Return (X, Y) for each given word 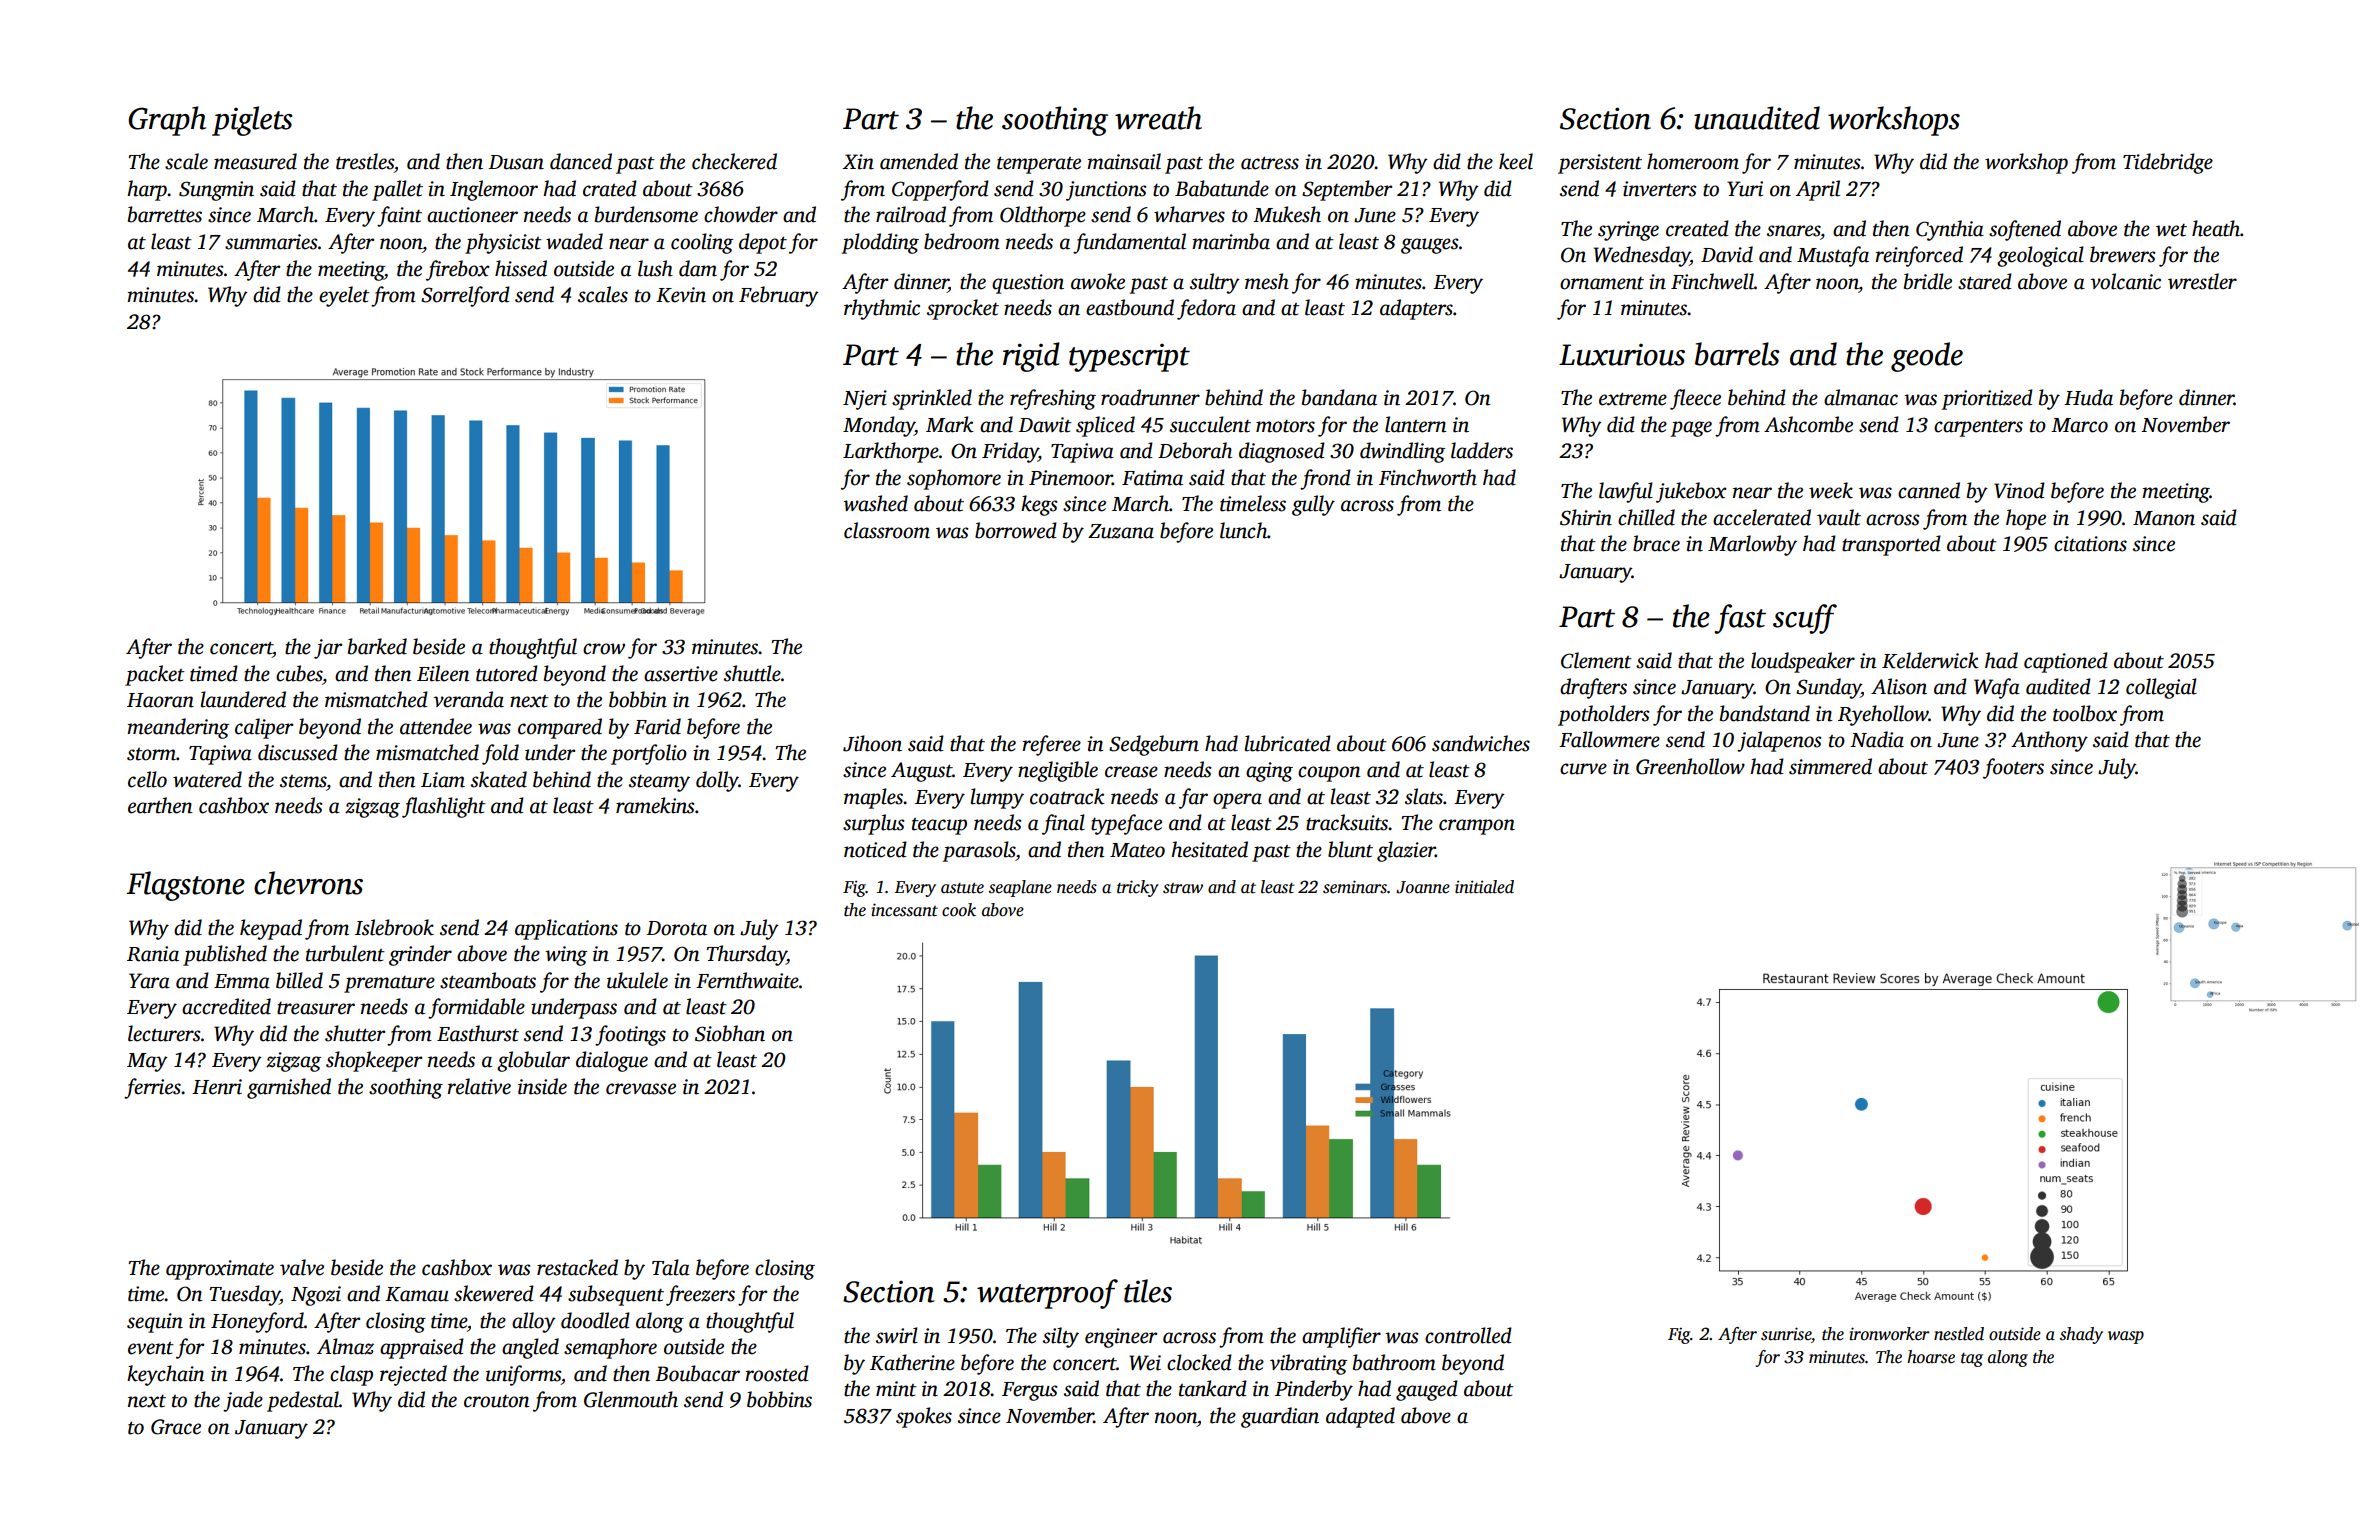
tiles (1148, 1291)
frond (1325, 479)
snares (1793, 231)
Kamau (417, 1294)
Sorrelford (465, 296)
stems (303, 781)
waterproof (1047, 1294)
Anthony (2049, 741)
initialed (1484, 887)
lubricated (1287, 743)
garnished (289, 1088)
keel (1516, 161)
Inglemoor (494, 190)
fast (1740, 619)
